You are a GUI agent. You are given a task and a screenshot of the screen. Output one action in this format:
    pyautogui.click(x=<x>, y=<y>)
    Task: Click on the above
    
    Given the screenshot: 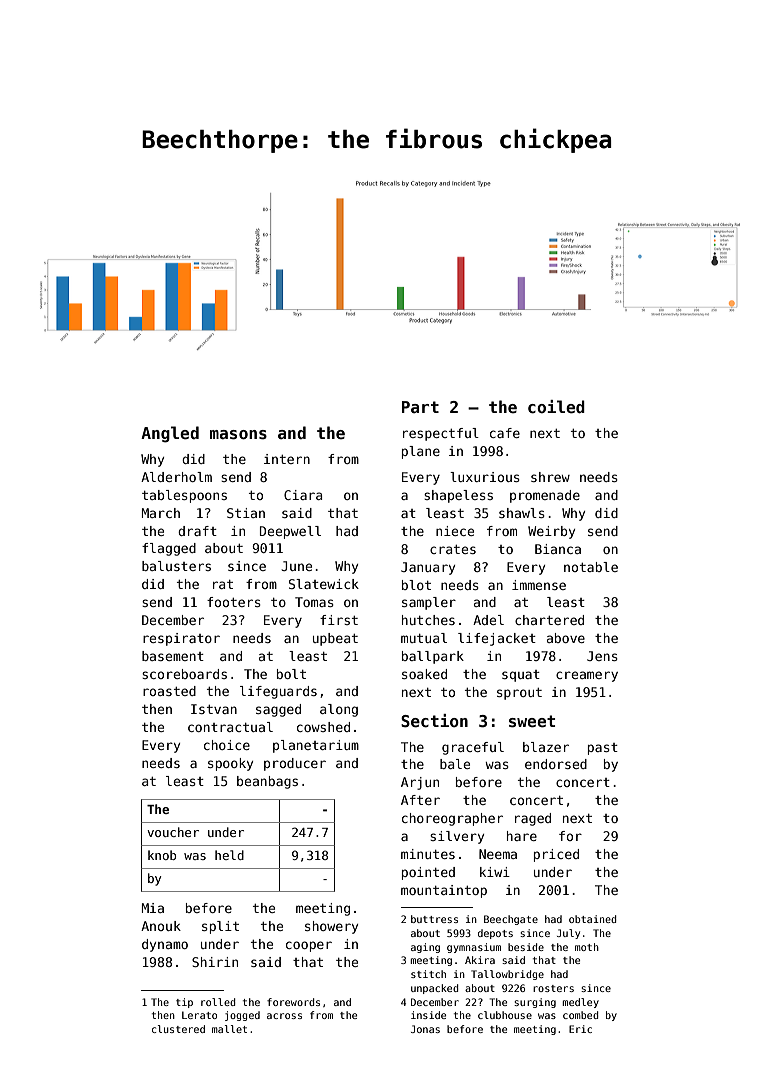 What is the action you would take?
    pyautogui.click(x=566, y=638)
